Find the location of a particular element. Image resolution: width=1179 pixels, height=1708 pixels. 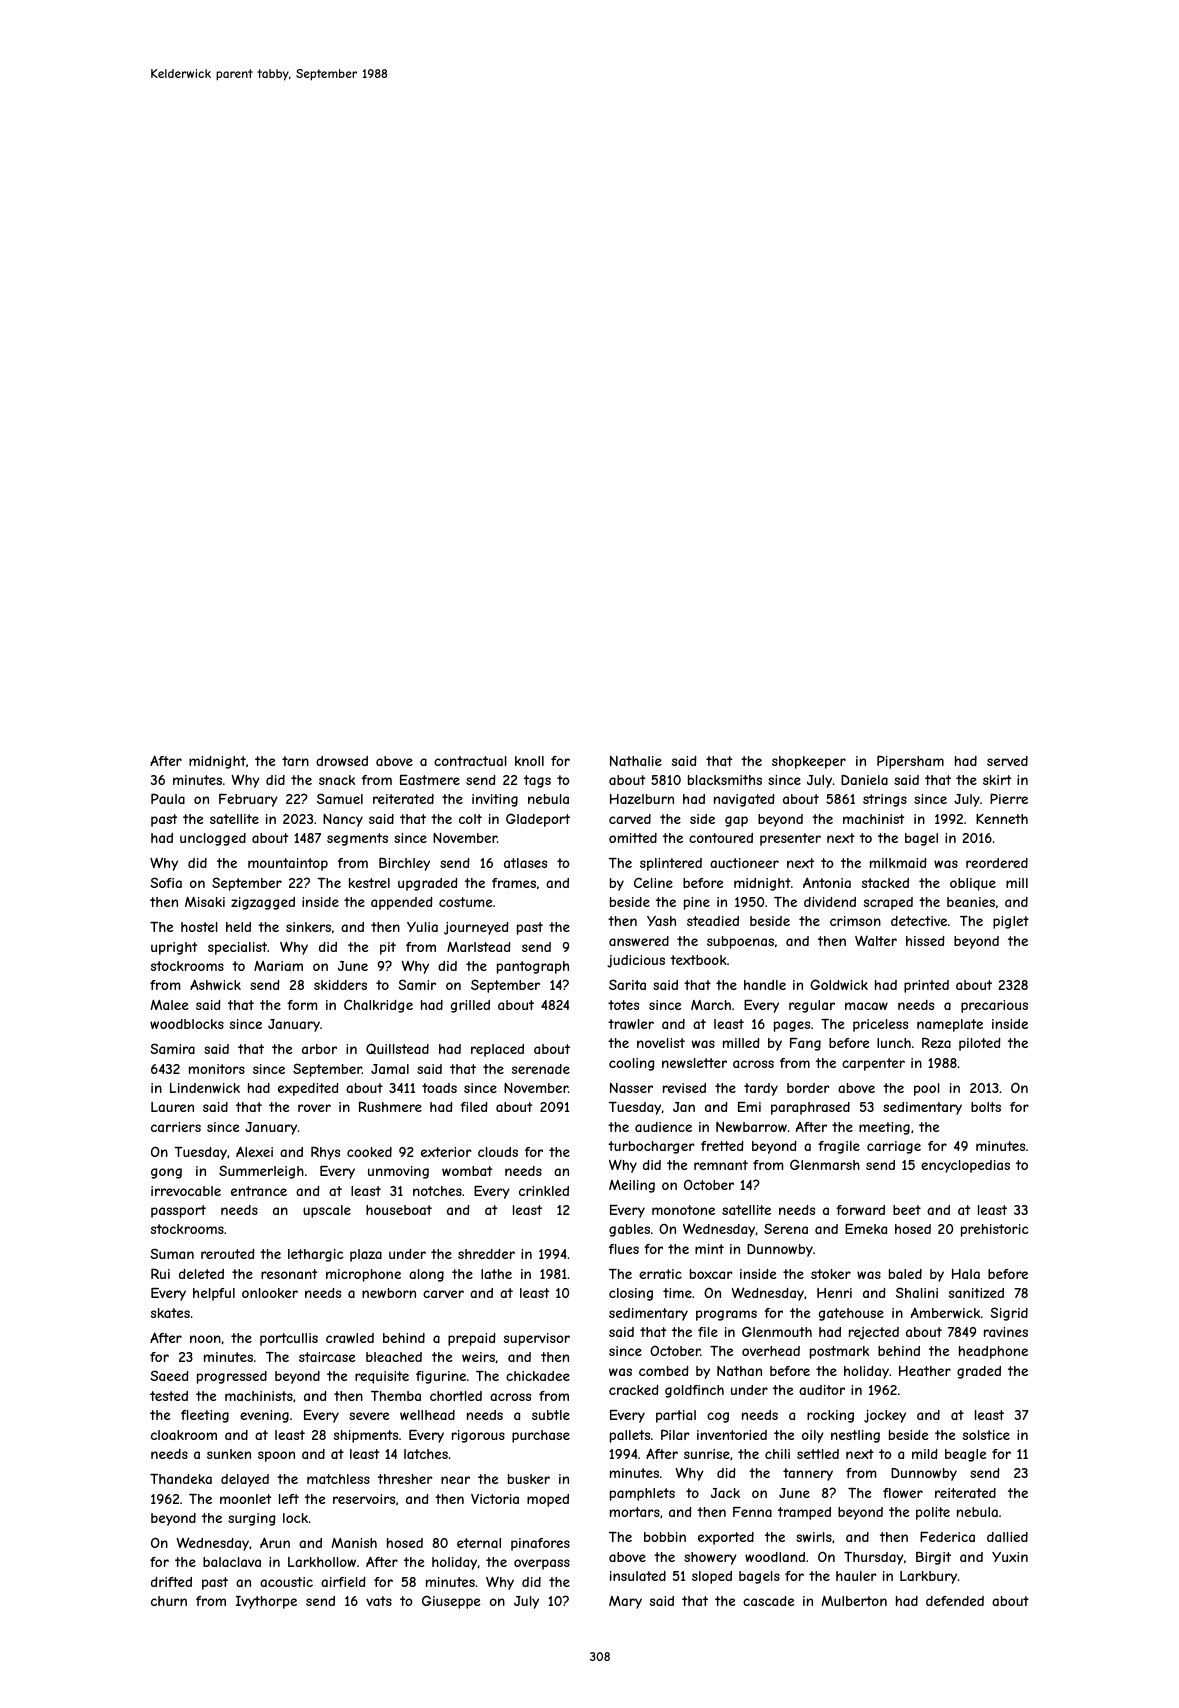

hissed is located at coordinates (925, 941).
